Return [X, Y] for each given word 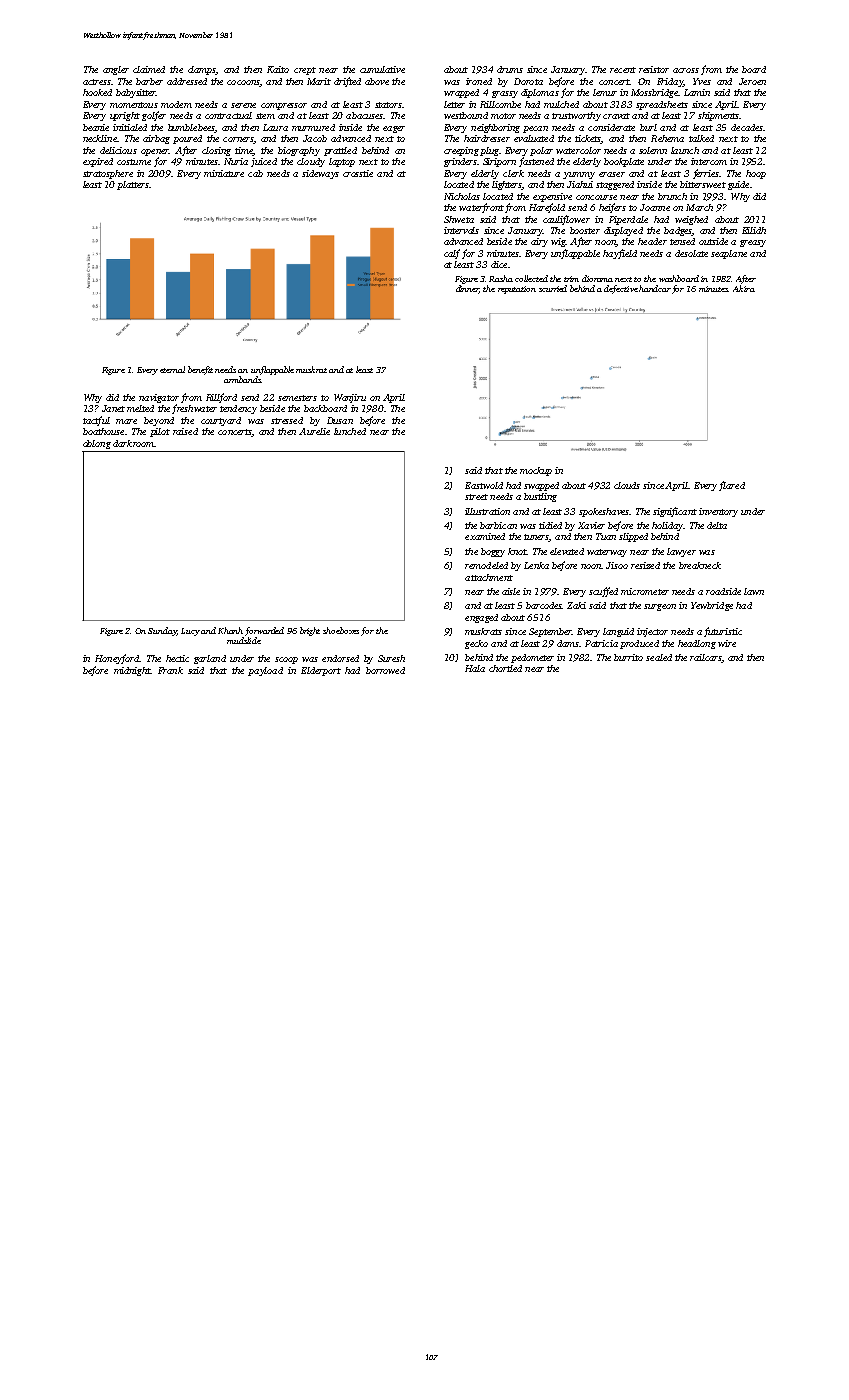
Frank [170, 670]
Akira [744, 288]
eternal [172, 369]
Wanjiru [350, 398]
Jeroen [752, 81]
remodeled [486, 565]
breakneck [700, 565]
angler [116, 70]
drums [510, 69]
